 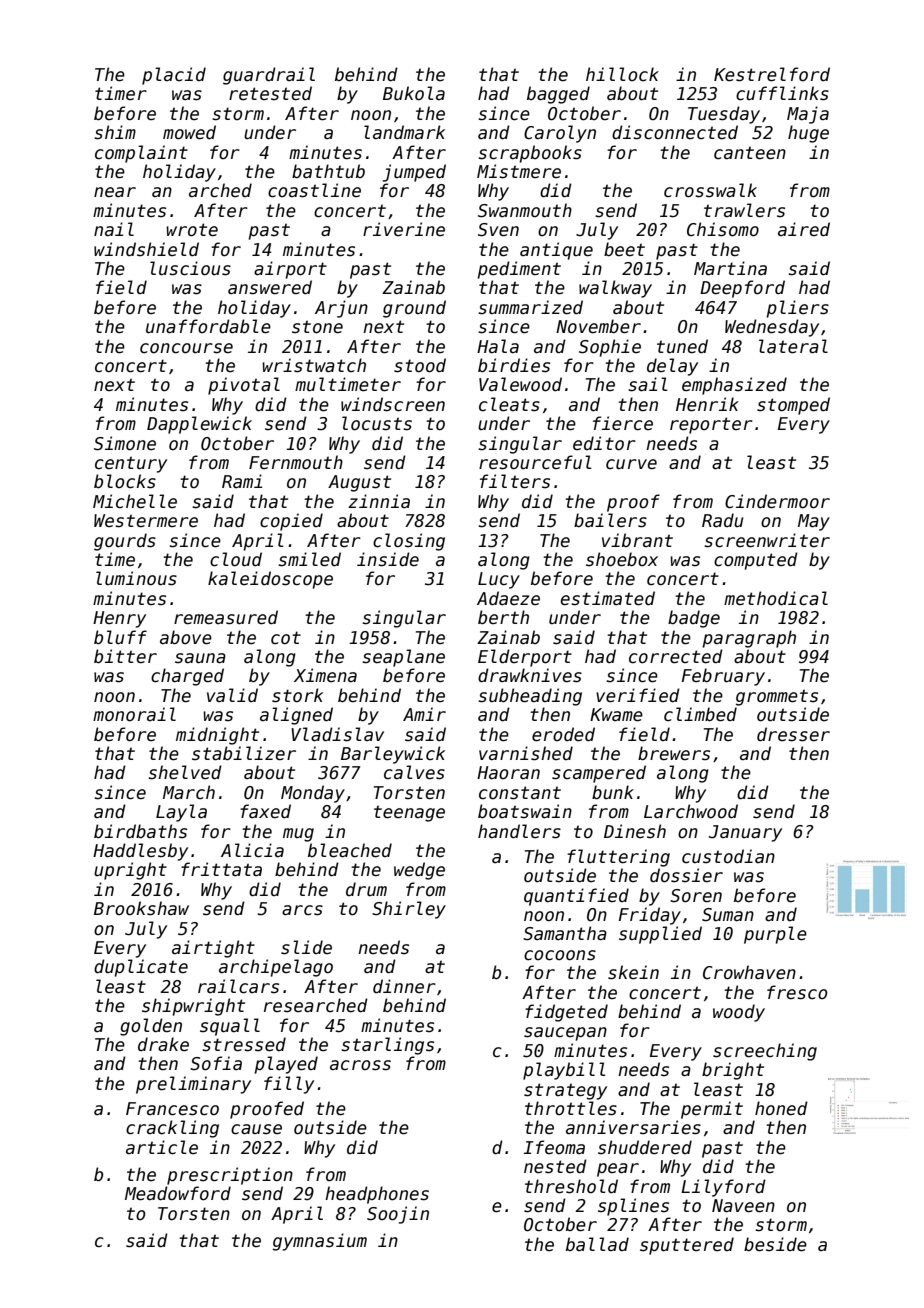 What do you see at coordinates (244, 753) in the document?
I see `stabilizer` at bounding box center [244, 753].
